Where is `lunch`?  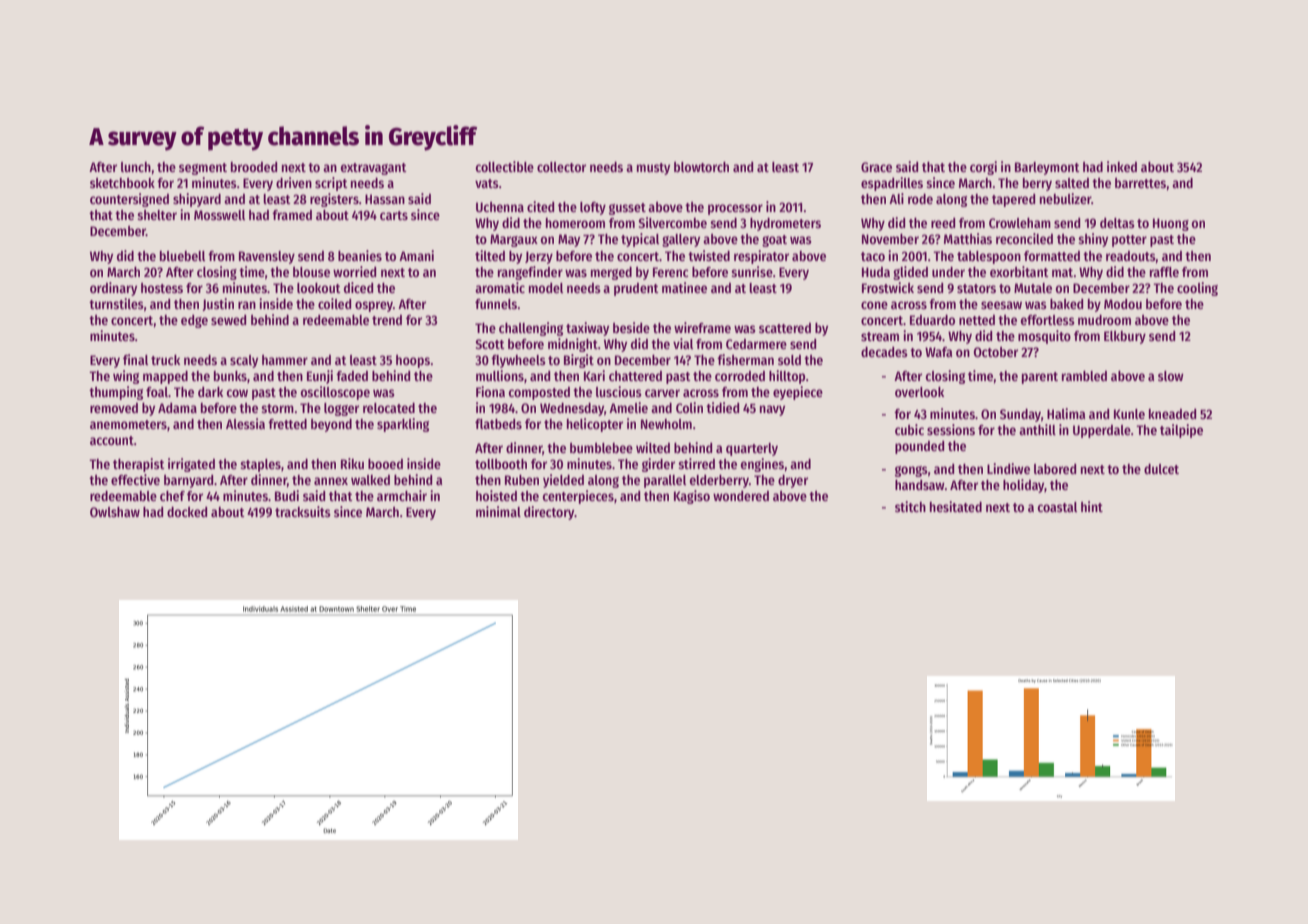 lunch is located at coordinates (136, 167).
